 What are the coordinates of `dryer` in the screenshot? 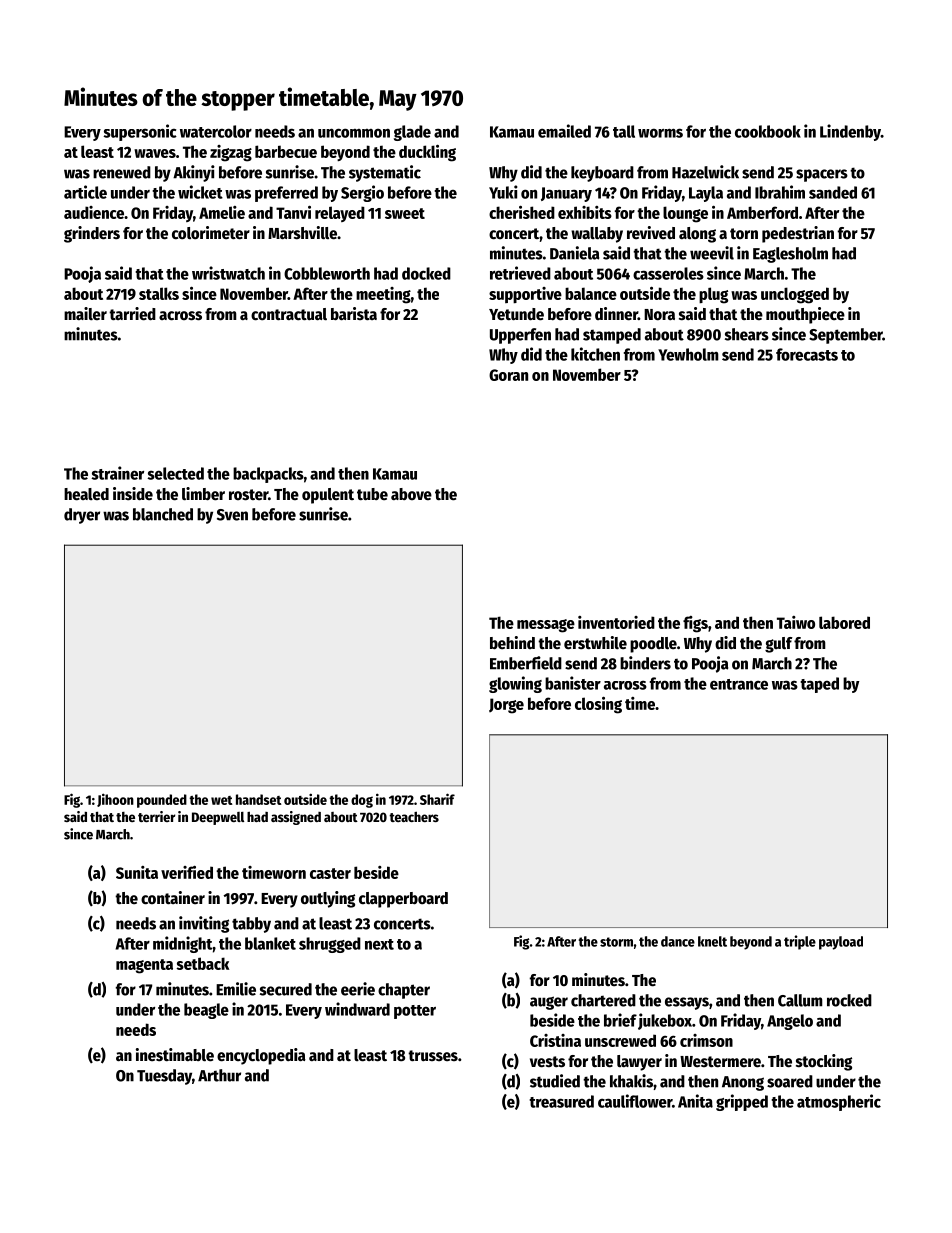 It's located at (82, 516).
